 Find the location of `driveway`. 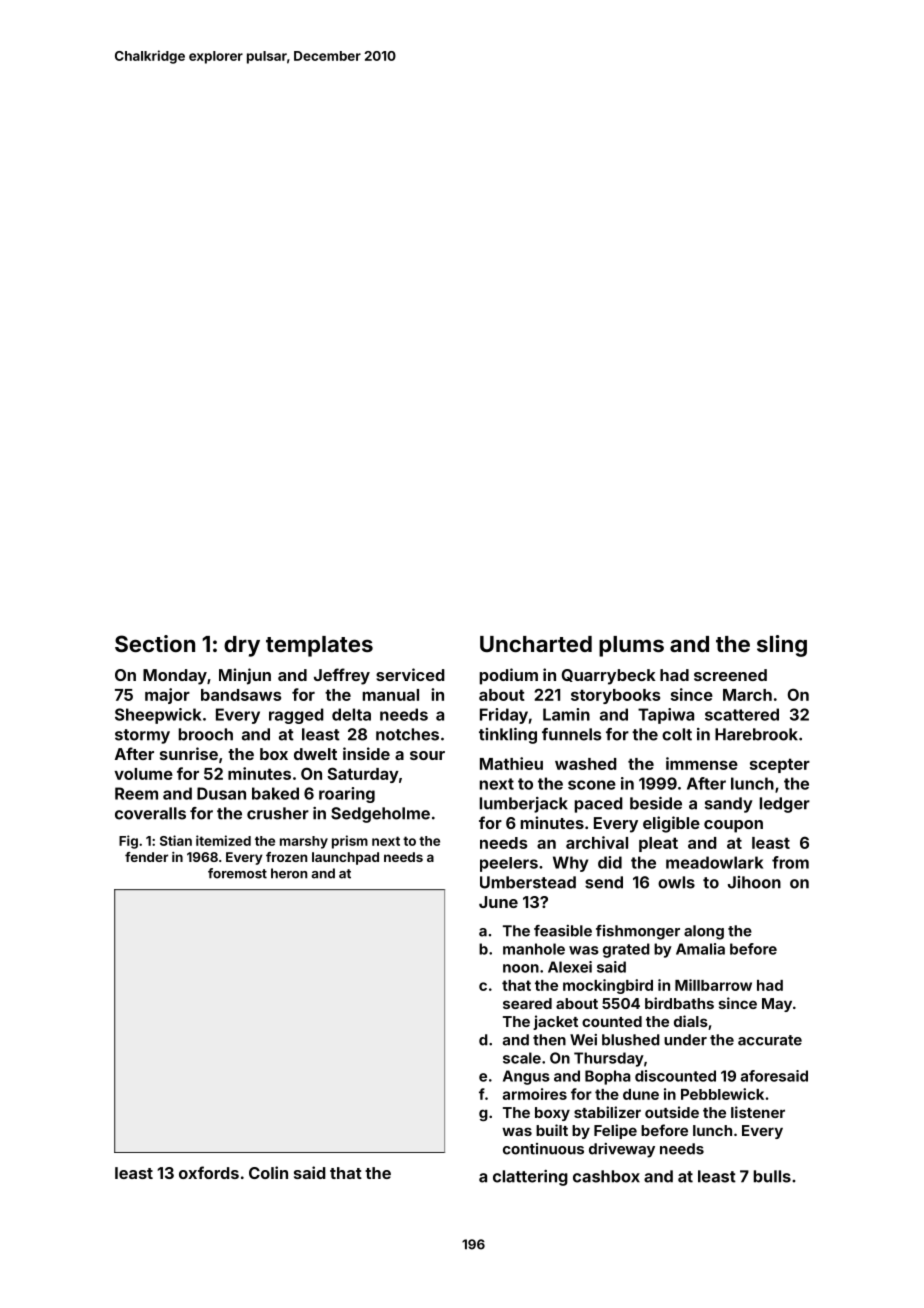

driveway is located at coordinates (622, 1150).
